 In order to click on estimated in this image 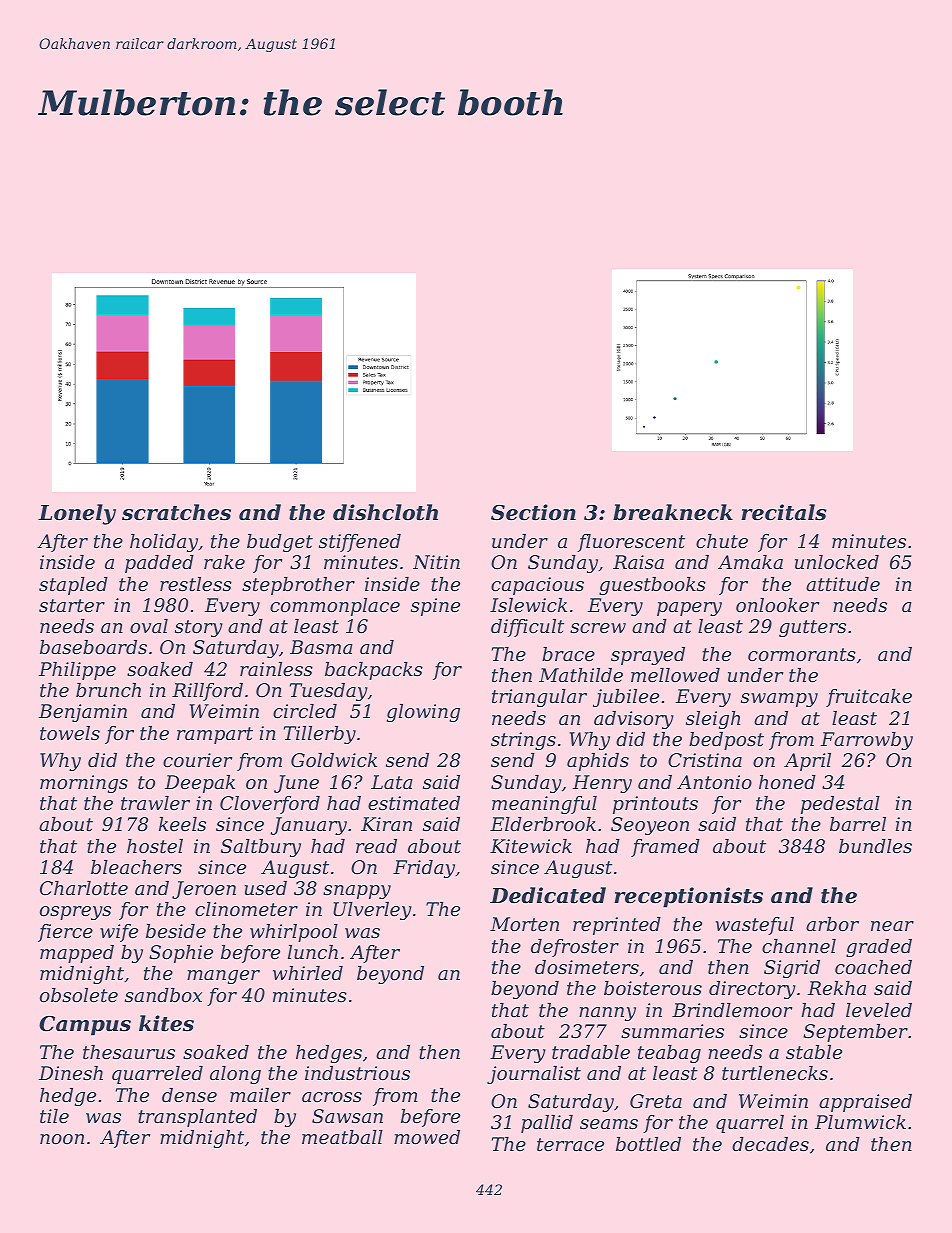, I will do `click(414, 803)`.
